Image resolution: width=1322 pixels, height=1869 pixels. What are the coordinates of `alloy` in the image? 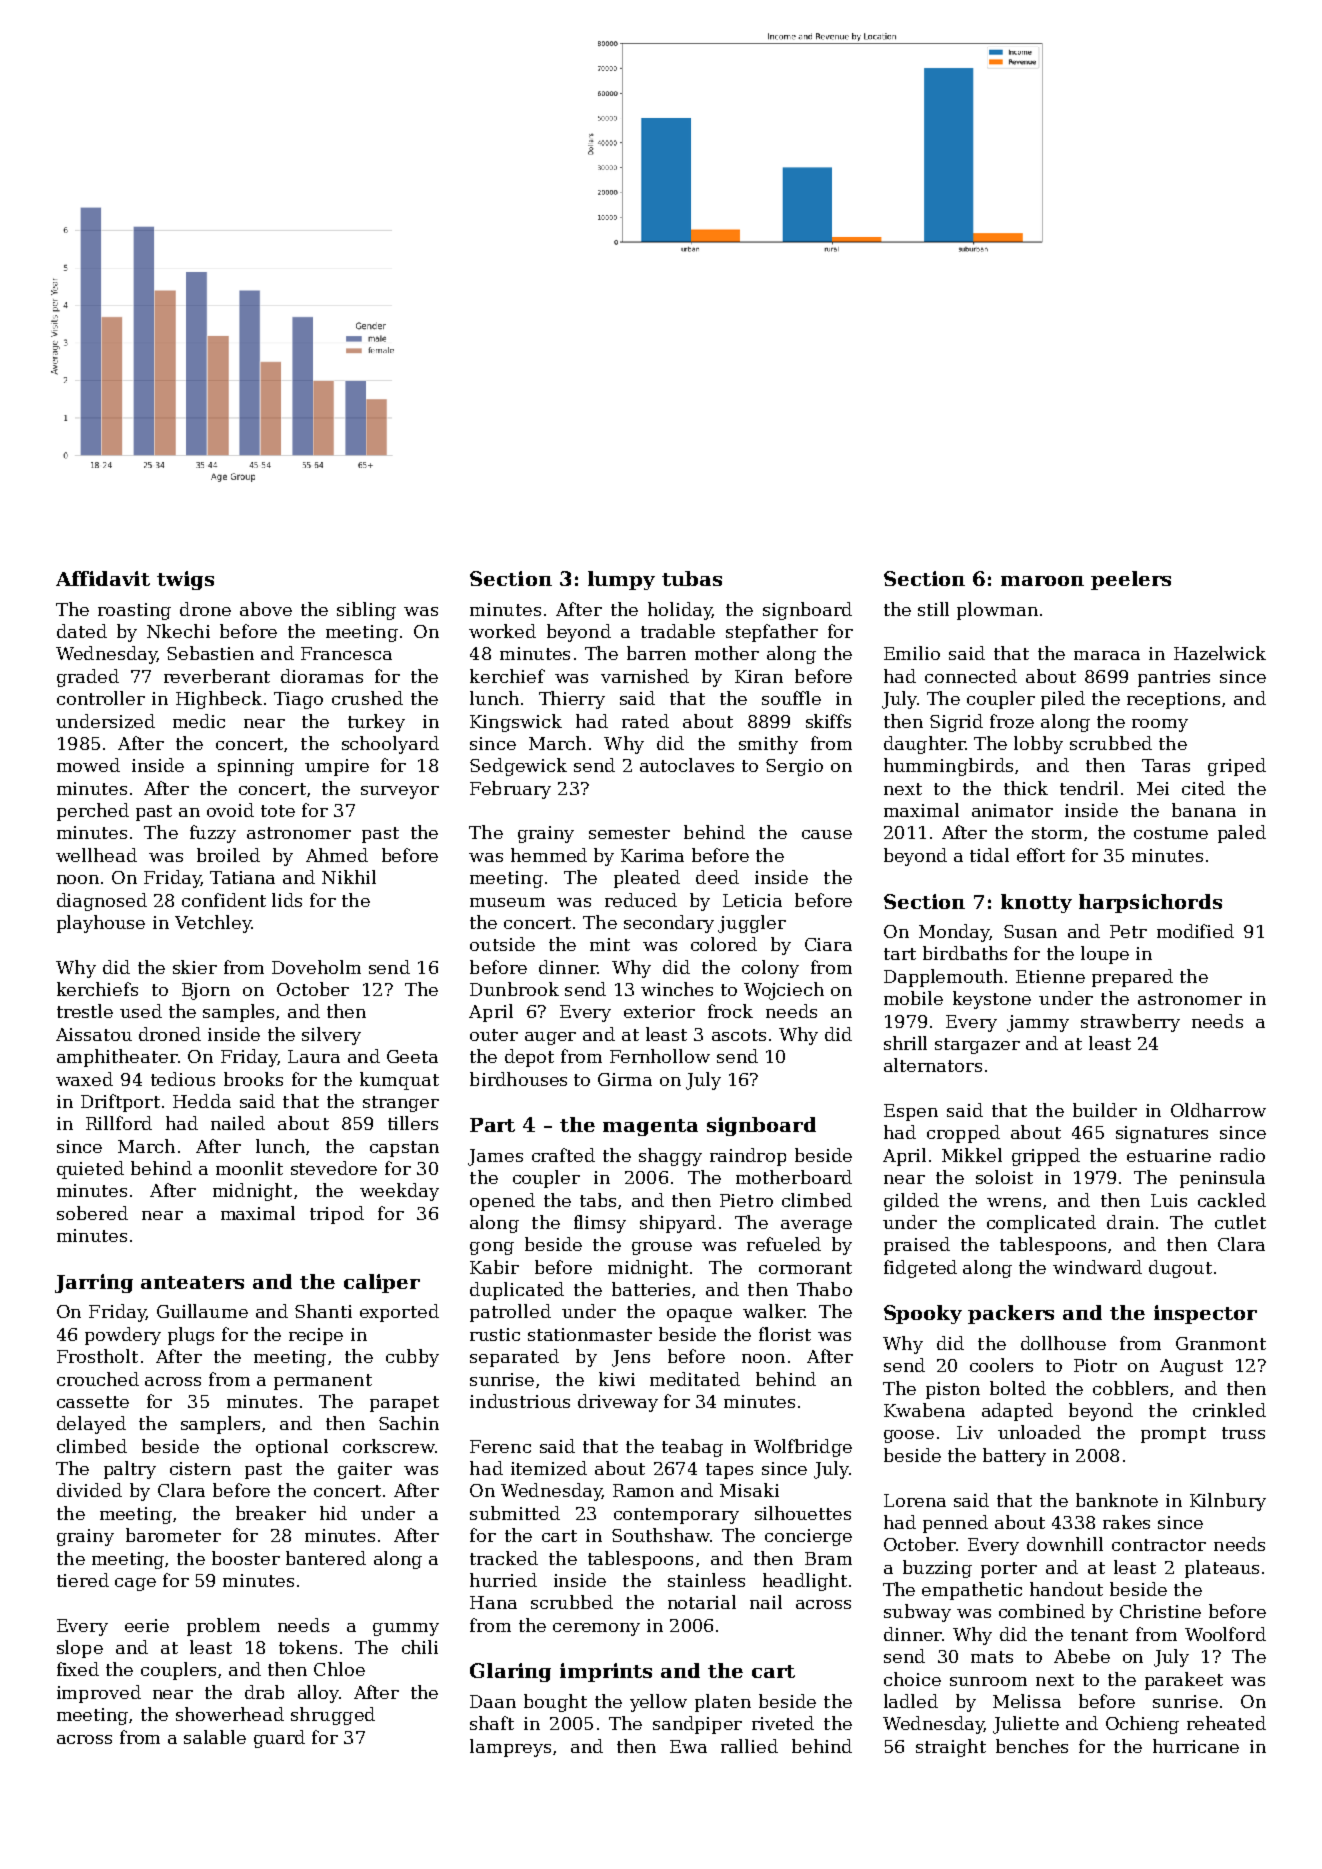 It's located at (318, 1694).
